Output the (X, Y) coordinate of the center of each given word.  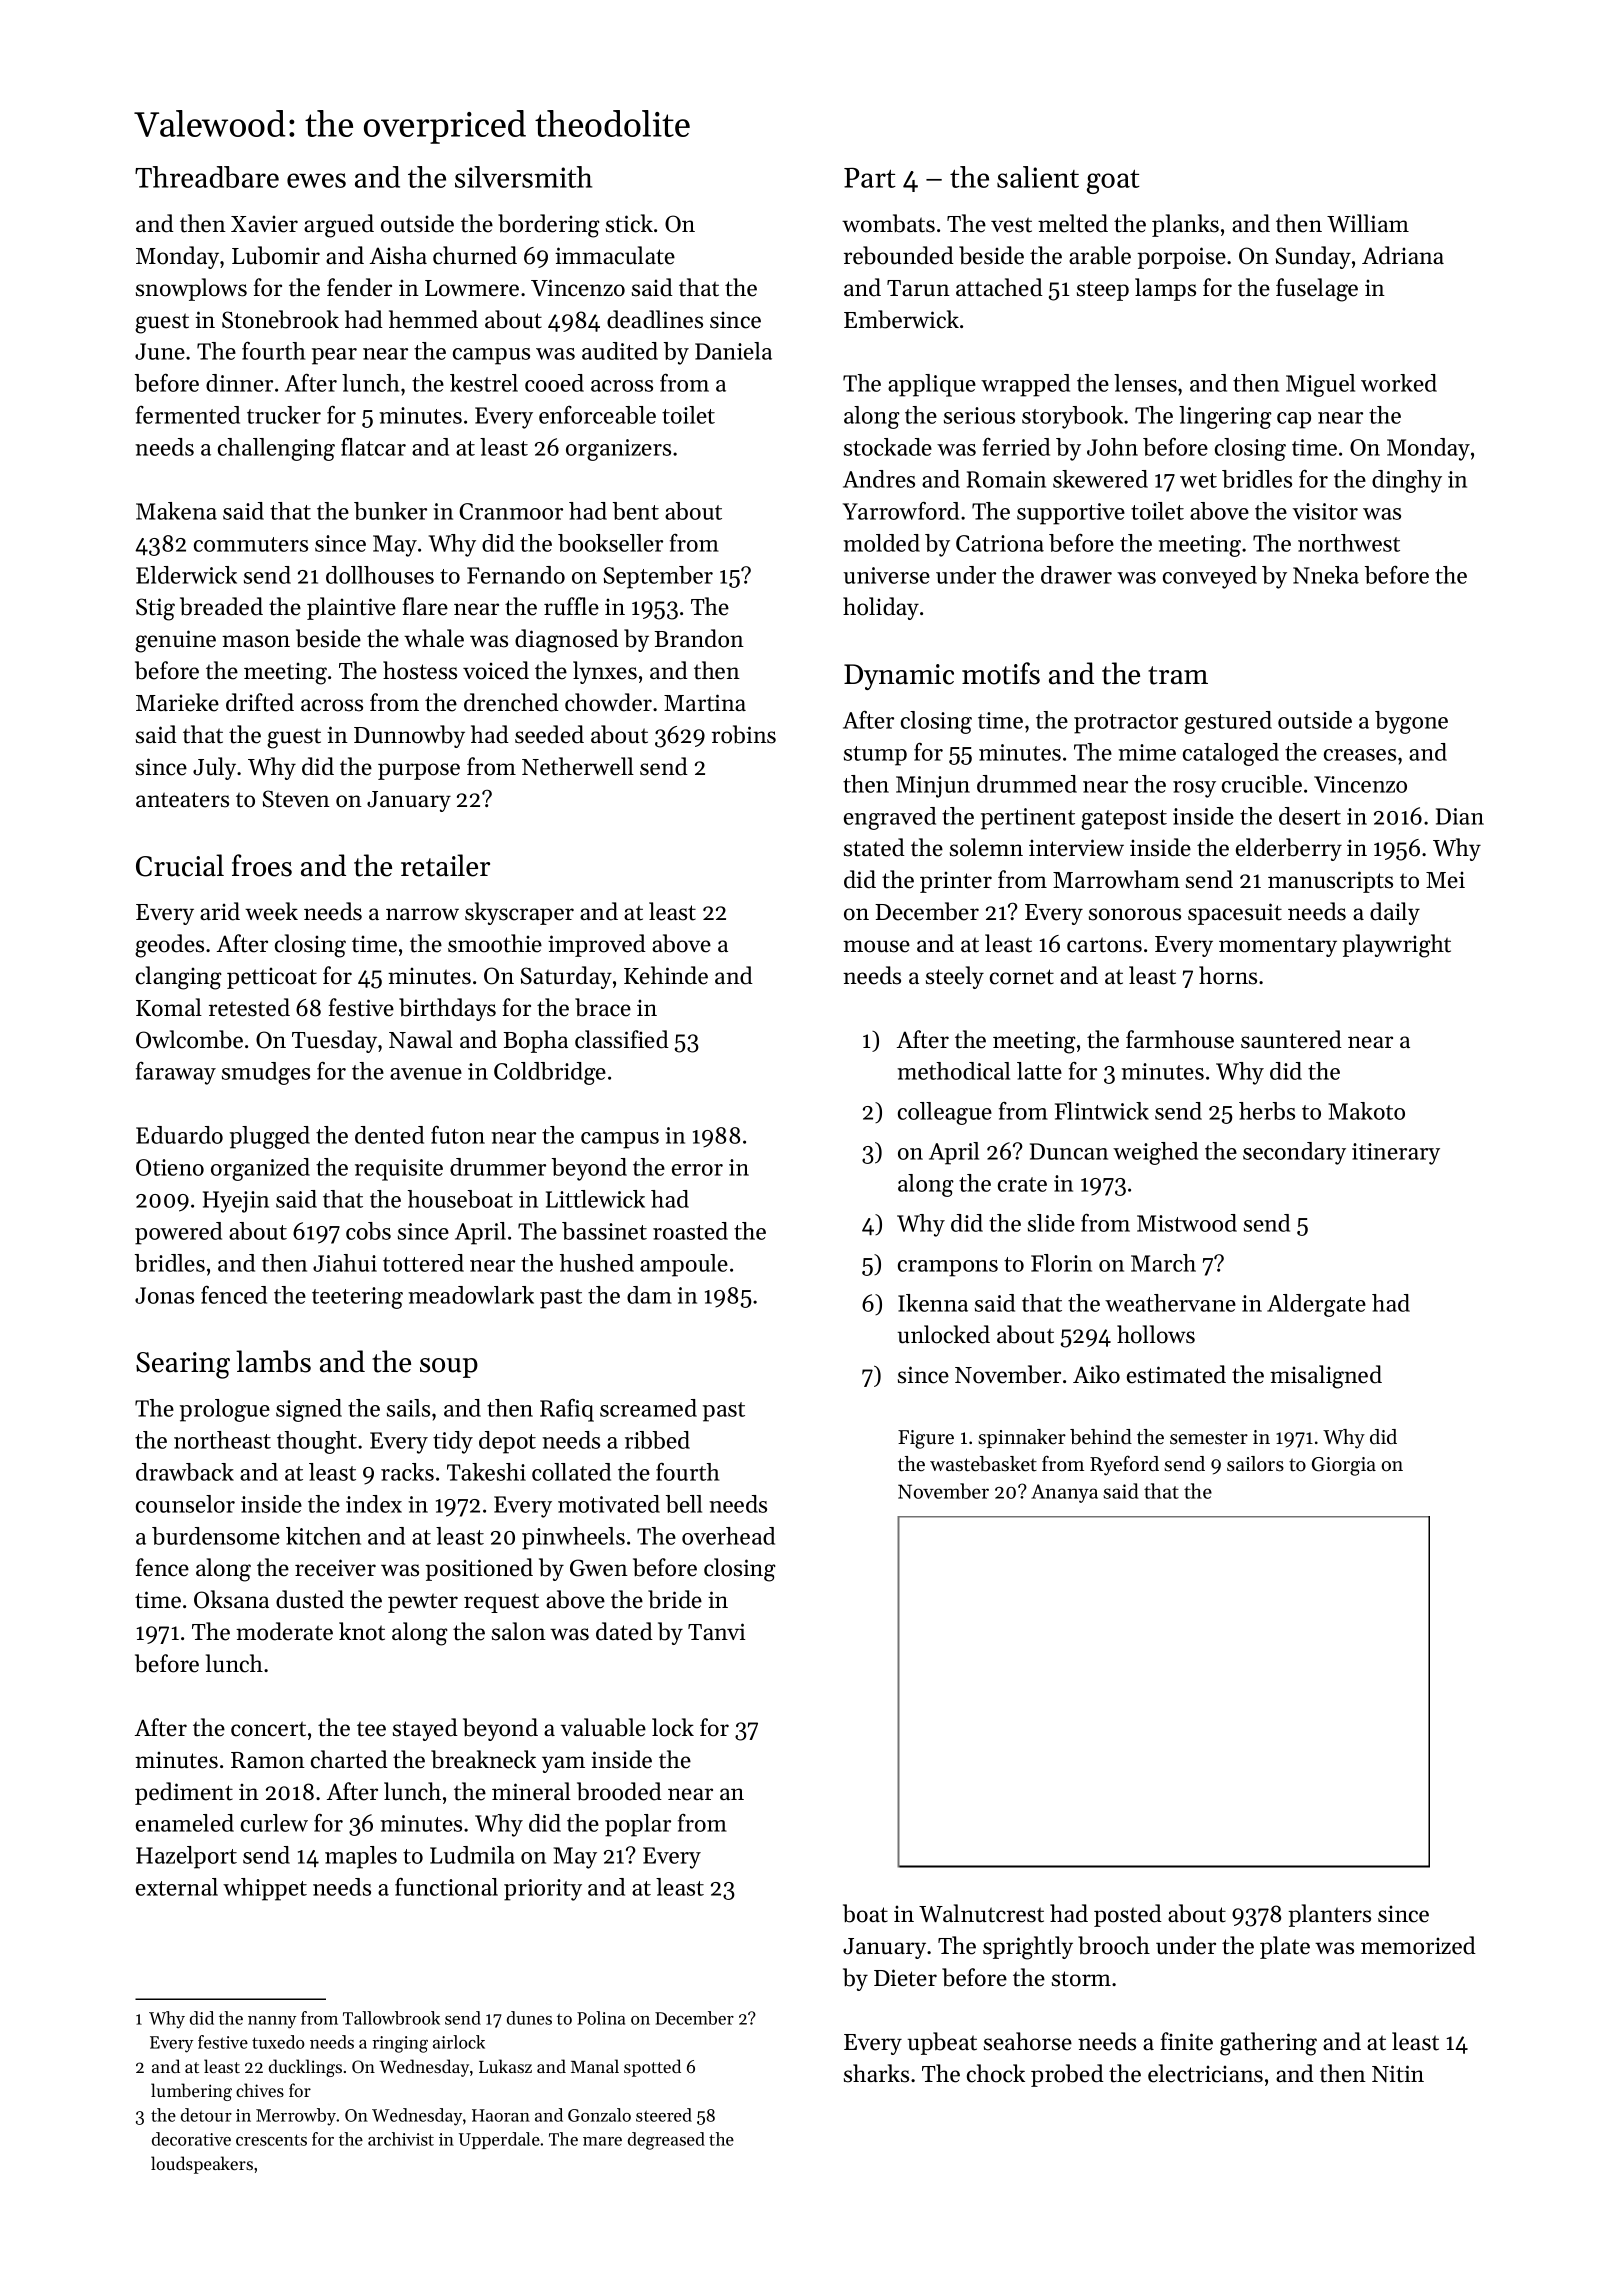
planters (1329, 1915)
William (1368, 223)
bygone (1411, 722)
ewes (316, 180)
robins (744, 734)
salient (1038, 177)
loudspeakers (202, 2165)
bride (675, 1599)
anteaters (182, 800)
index (374, 1504)
